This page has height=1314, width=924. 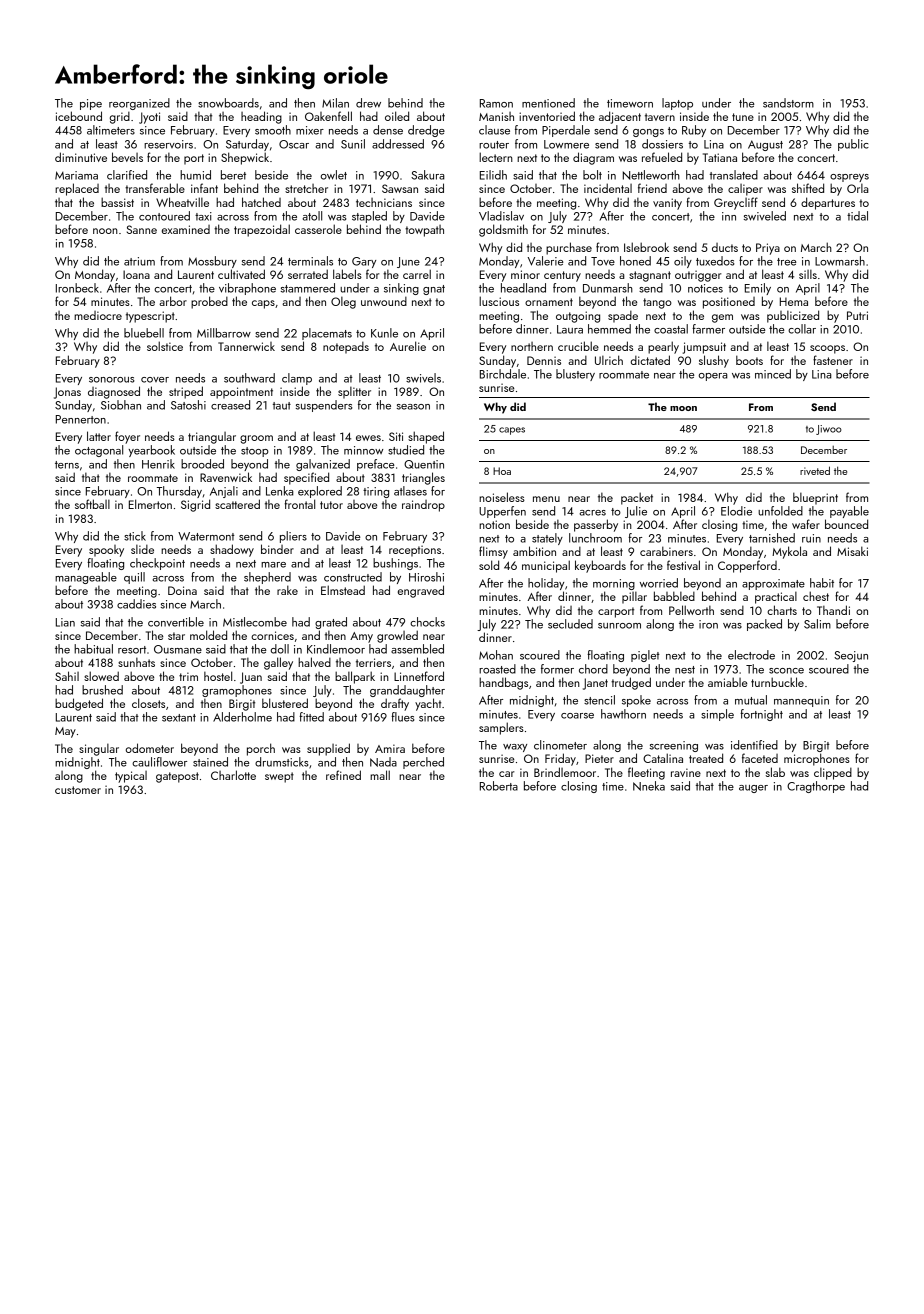 What do you see at coordinates (117, 202) in the page?
I see `bassist` at bounding box center [117, 202].
